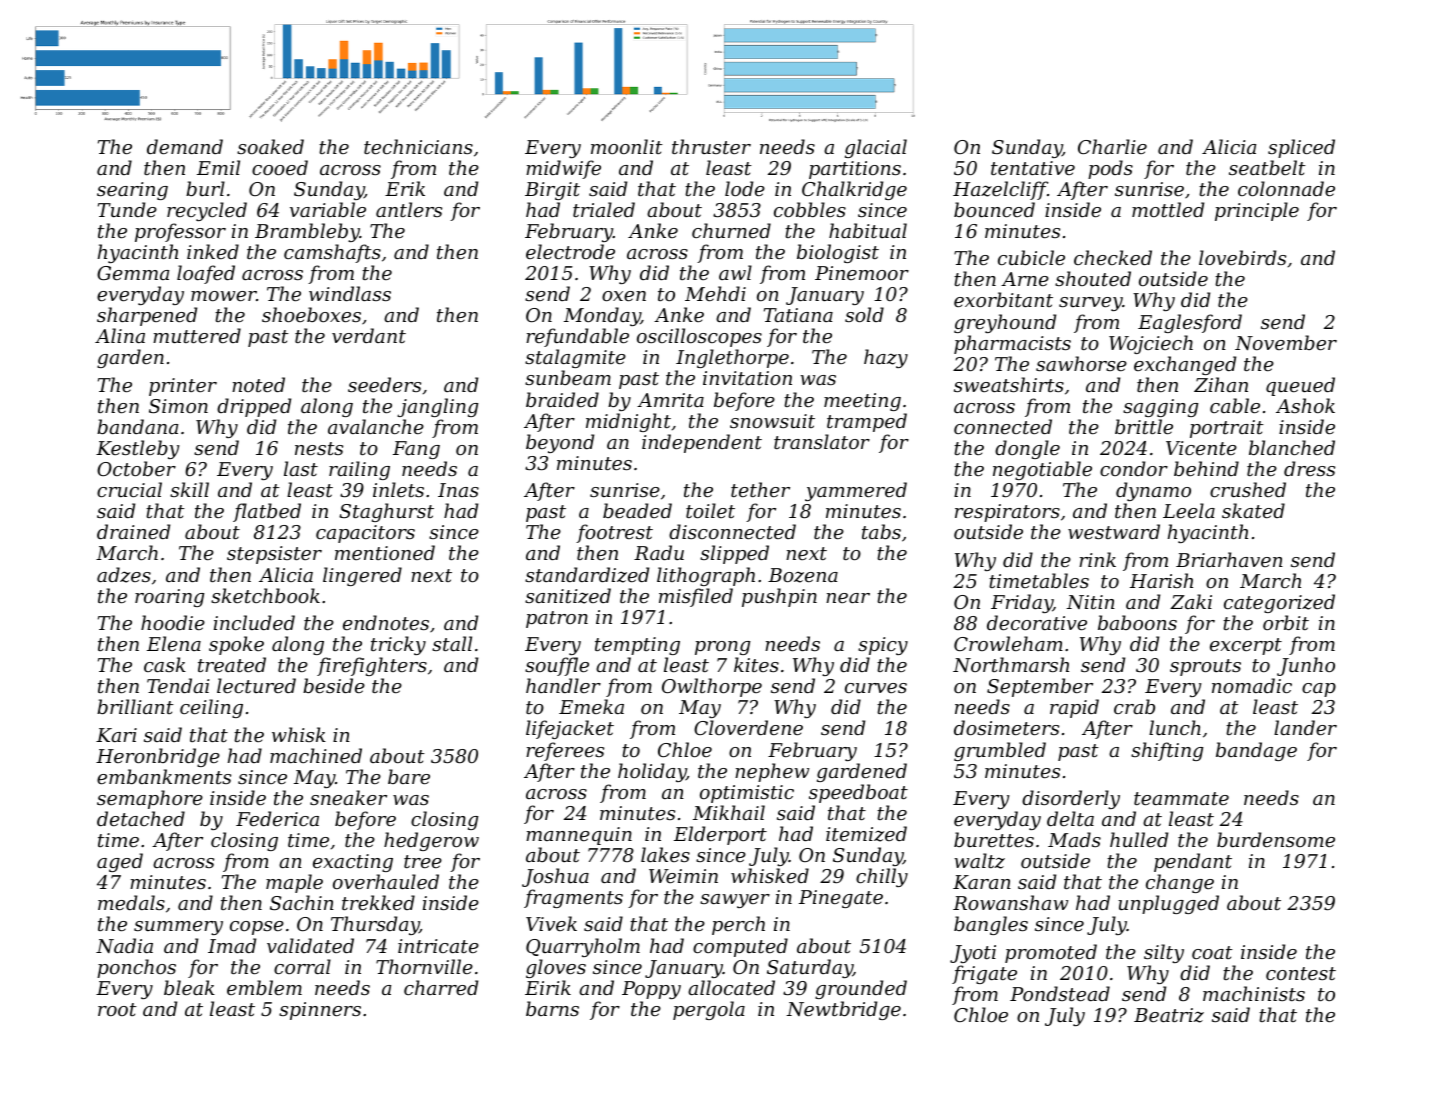  Describe the element at coordinates (552, 1008) in the document. I see `barns` at that location.
